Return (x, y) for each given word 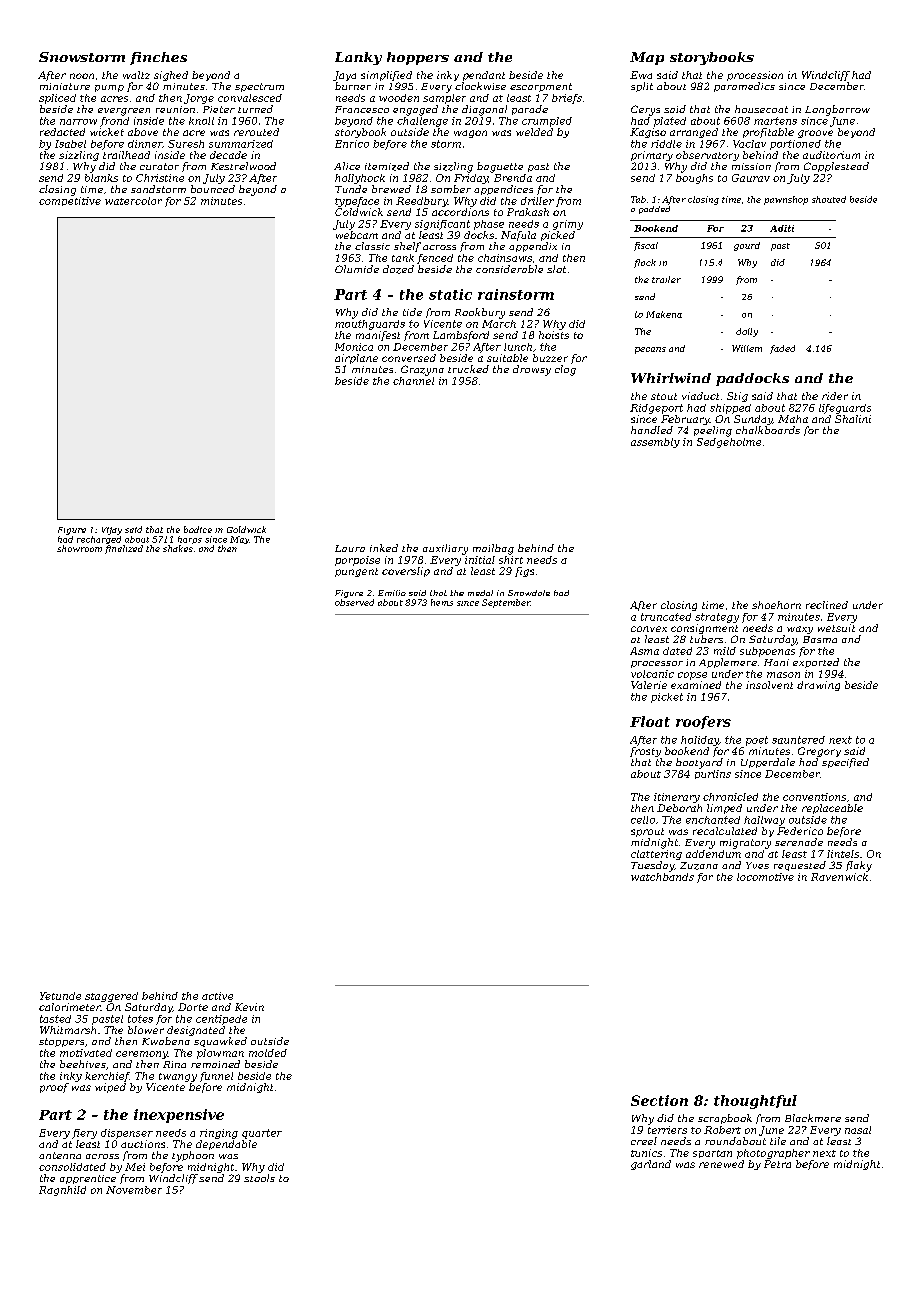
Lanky (358, 58)
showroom (79, 548)
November (134, 1190)
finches (158, 58)
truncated (666, 617)
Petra (777, 1164)
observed (354, 602)
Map (647, 58)
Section (659, 1100)
